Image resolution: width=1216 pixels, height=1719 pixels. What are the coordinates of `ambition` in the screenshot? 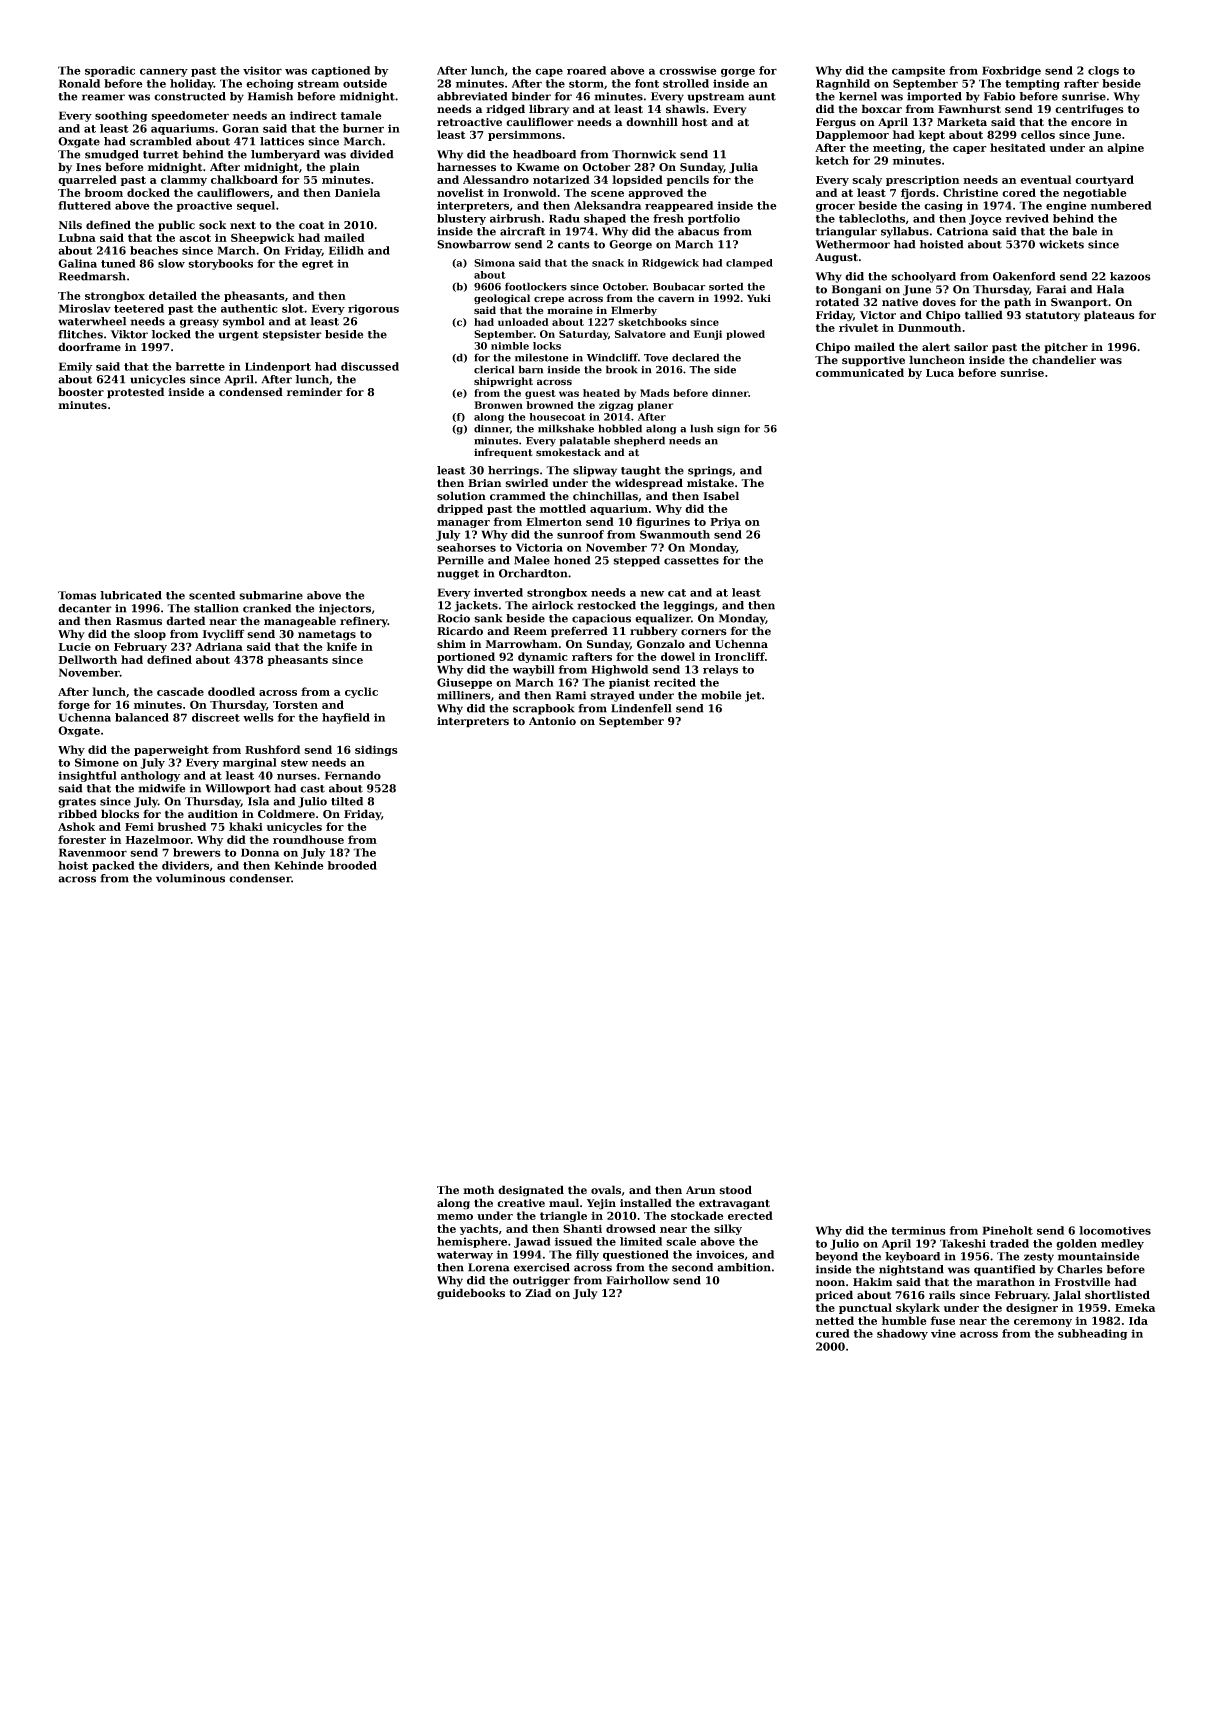 It's located at (744, 1267).
